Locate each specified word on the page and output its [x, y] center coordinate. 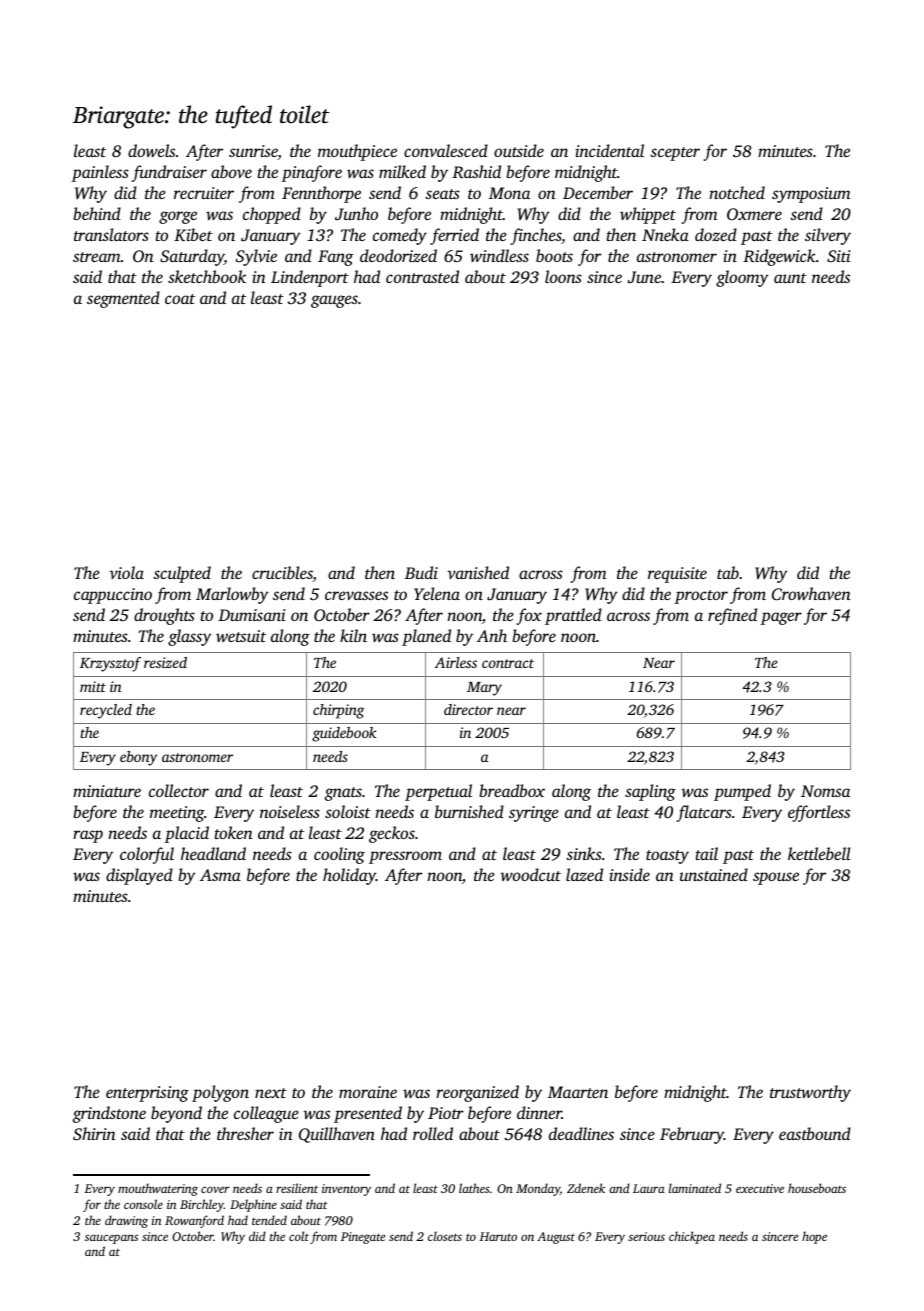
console [143, 1204]
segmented [123, 299]
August [556, 1238]
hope [814, 1237]
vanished [478, 572]
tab [728, 572]
